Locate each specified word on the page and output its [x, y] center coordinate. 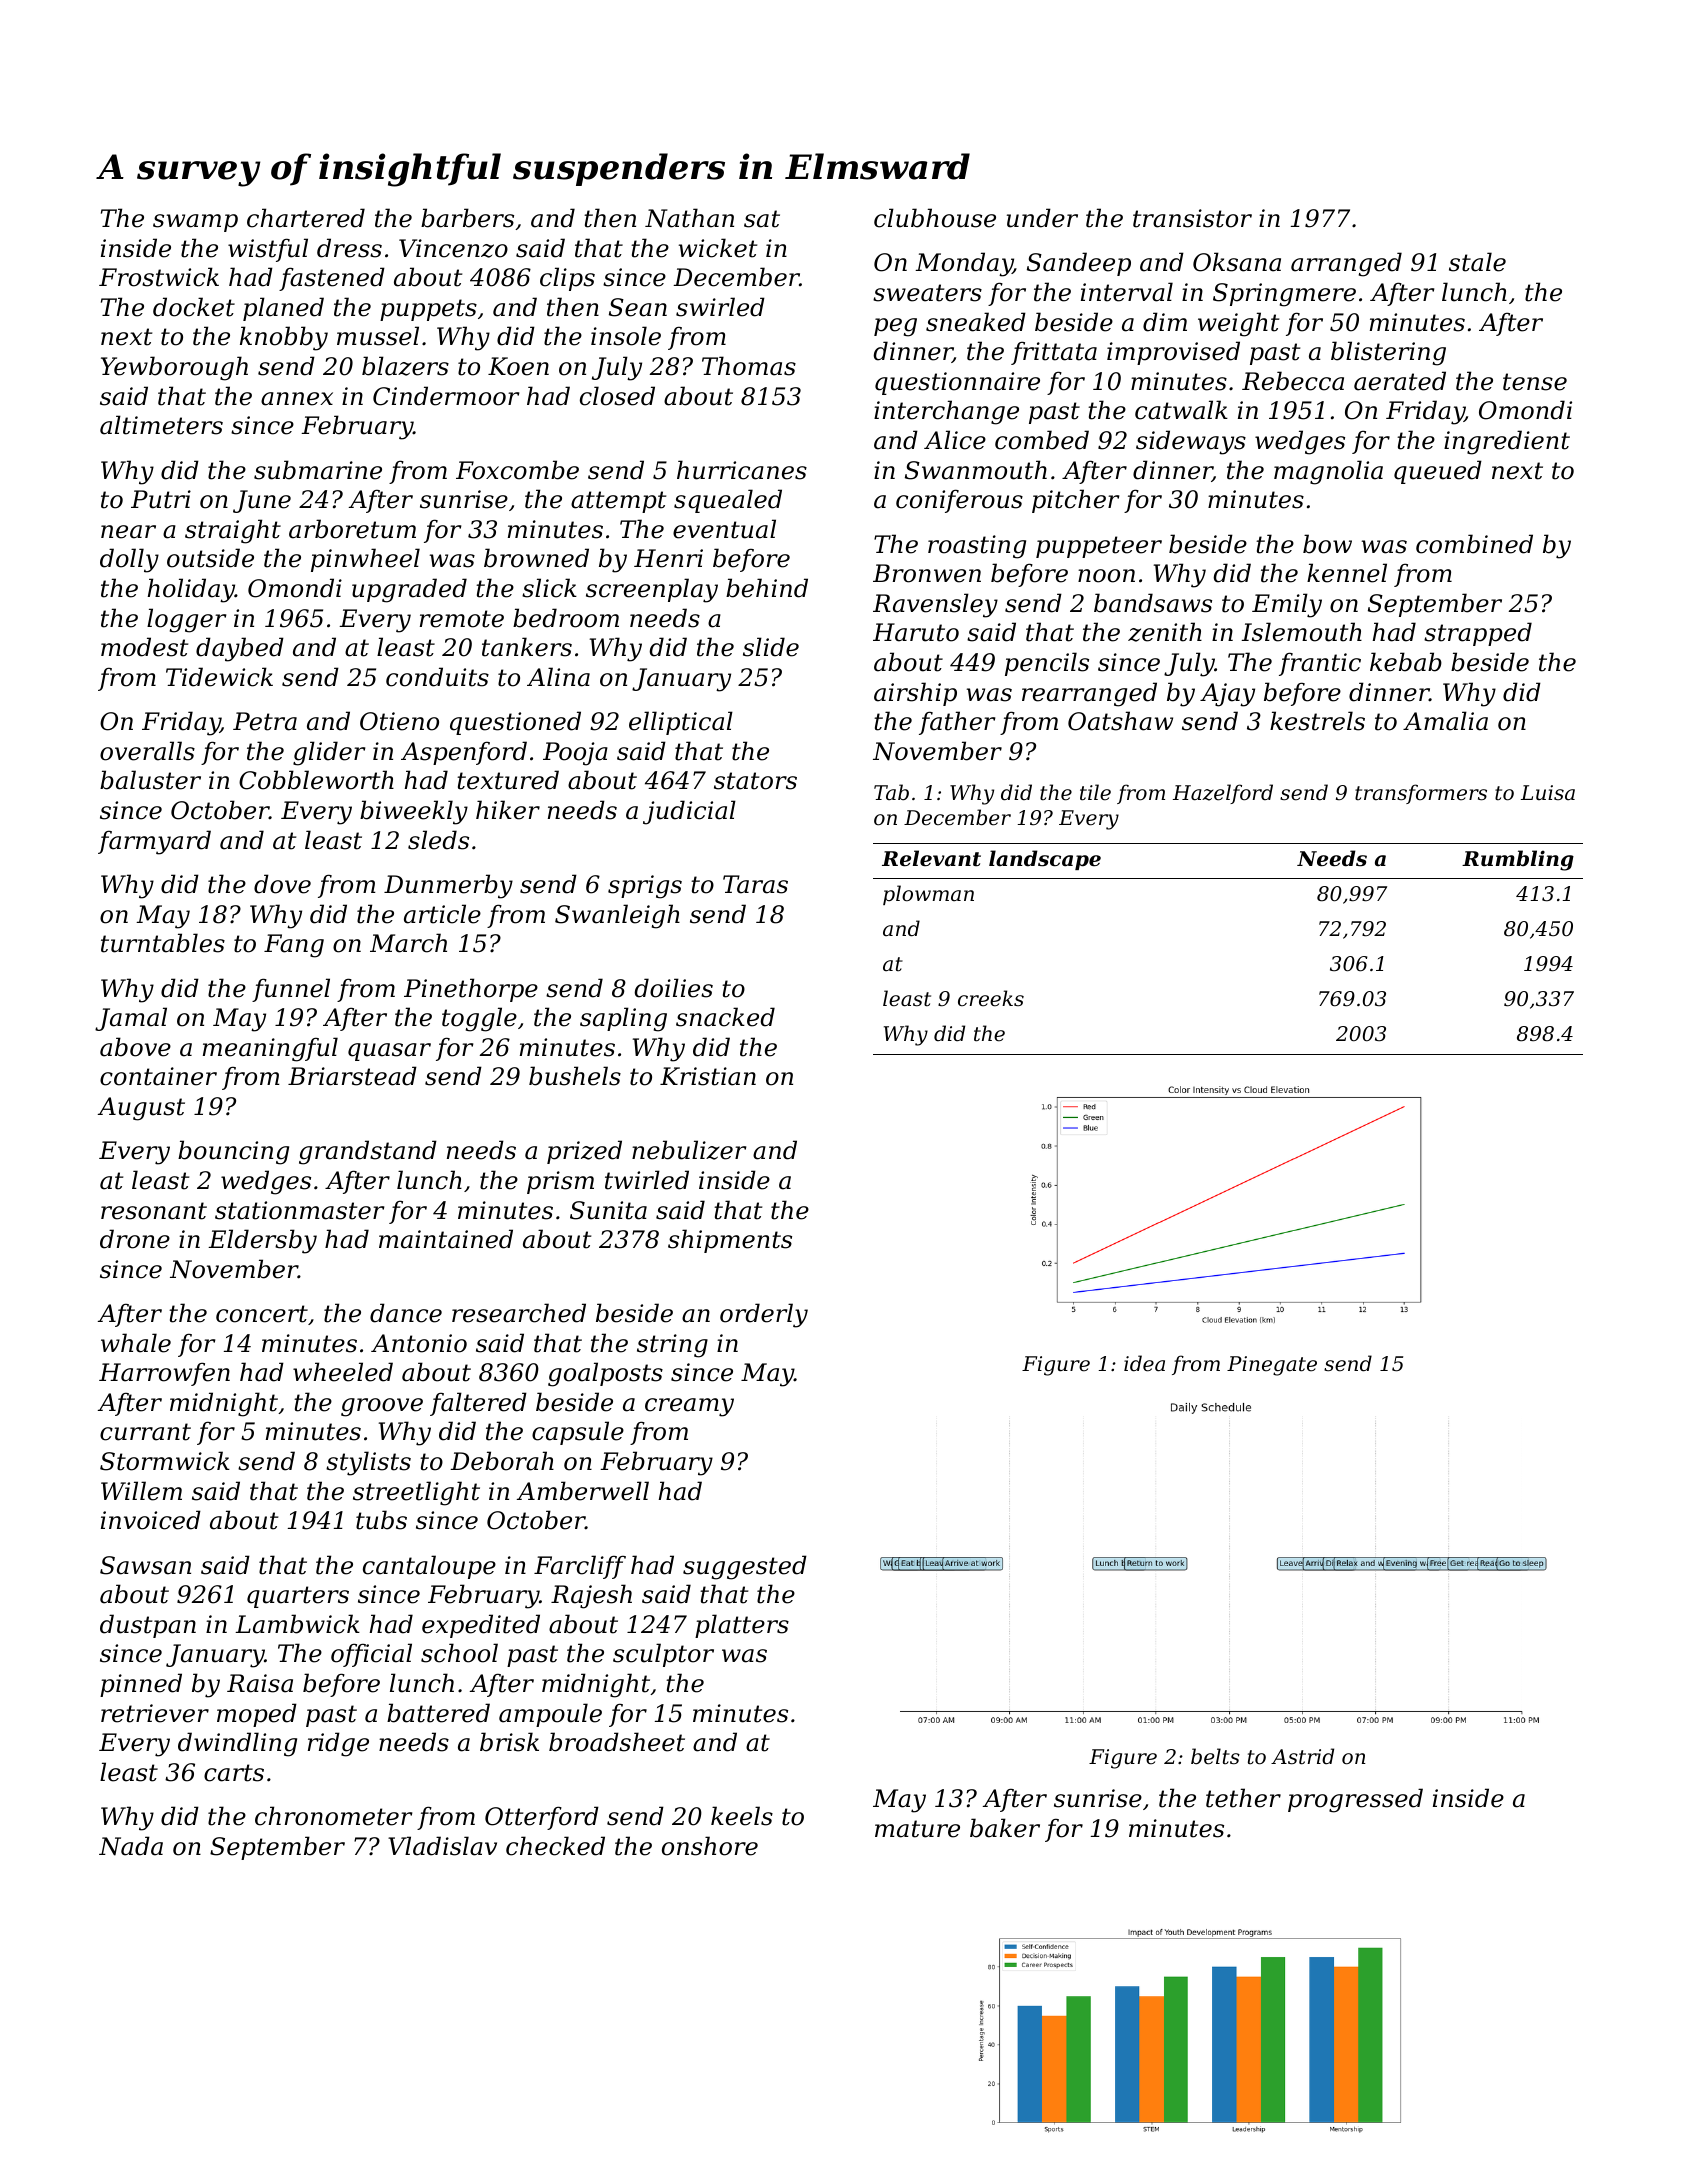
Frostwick [159, 277]
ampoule [550, 1715]
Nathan [689, 218]
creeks [991, 998]
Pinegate [1272, 1366]
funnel [291, 990]
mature [917, 1829]
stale [1477, 262]
